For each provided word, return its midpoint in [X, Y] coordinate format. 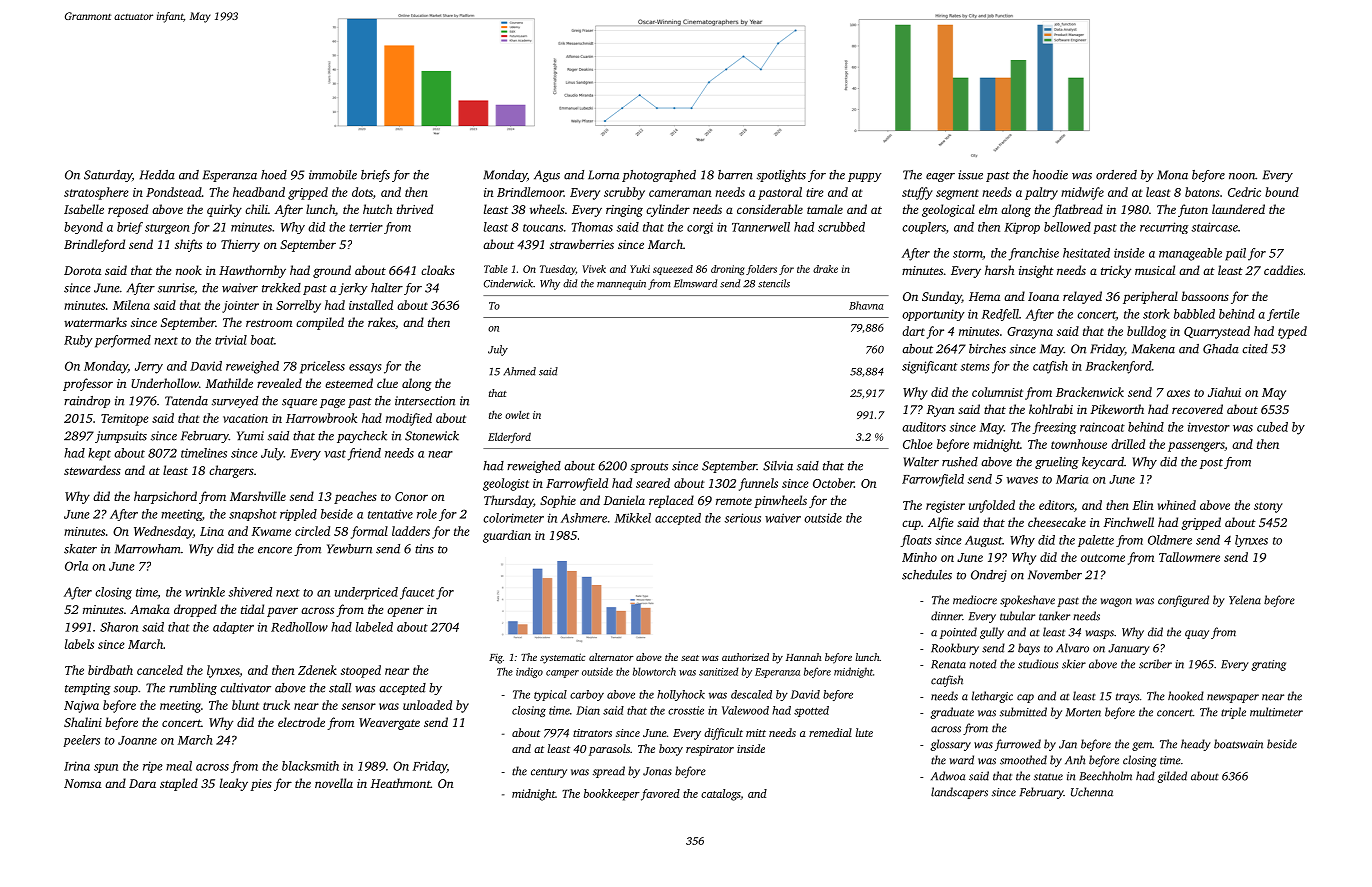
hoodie [1050, 175]
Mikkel [633, 518]
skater [80, 549]
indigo [529, 672]
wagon [1116, 602]
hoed [274, 175]
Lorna [603, 175]
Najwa [81, 707]
